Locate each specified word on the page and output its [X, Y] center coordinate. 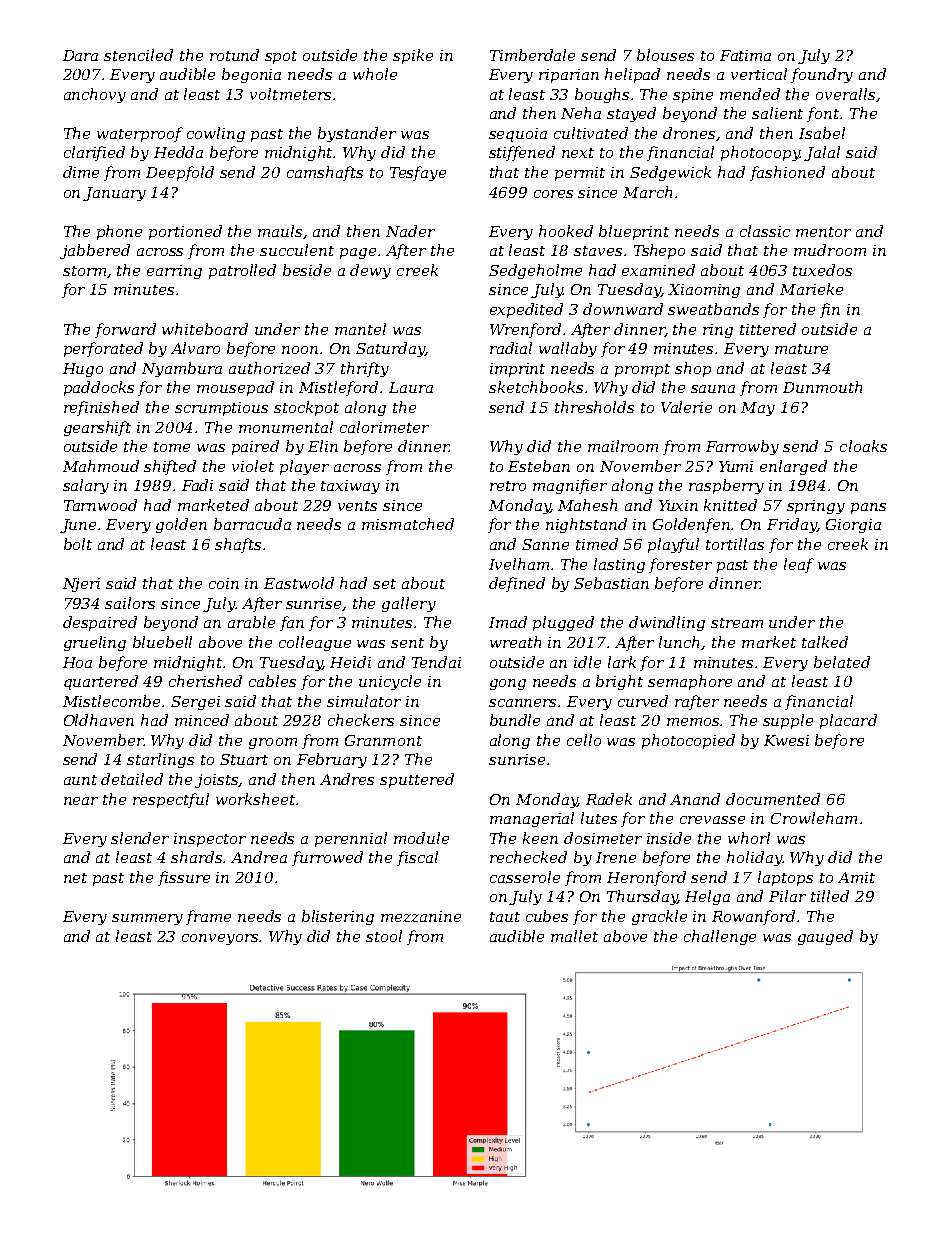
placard [848, 721]
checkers [361, 720]
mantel [360, 329]
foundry [822, 75]
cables [272, 681]
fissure [184, 878]
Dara [80, 55]
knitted [730, 505]
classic [765, 231]
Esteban [539, 466]
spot [281, 57]
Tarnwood [100, 505]
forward [125, 330]
